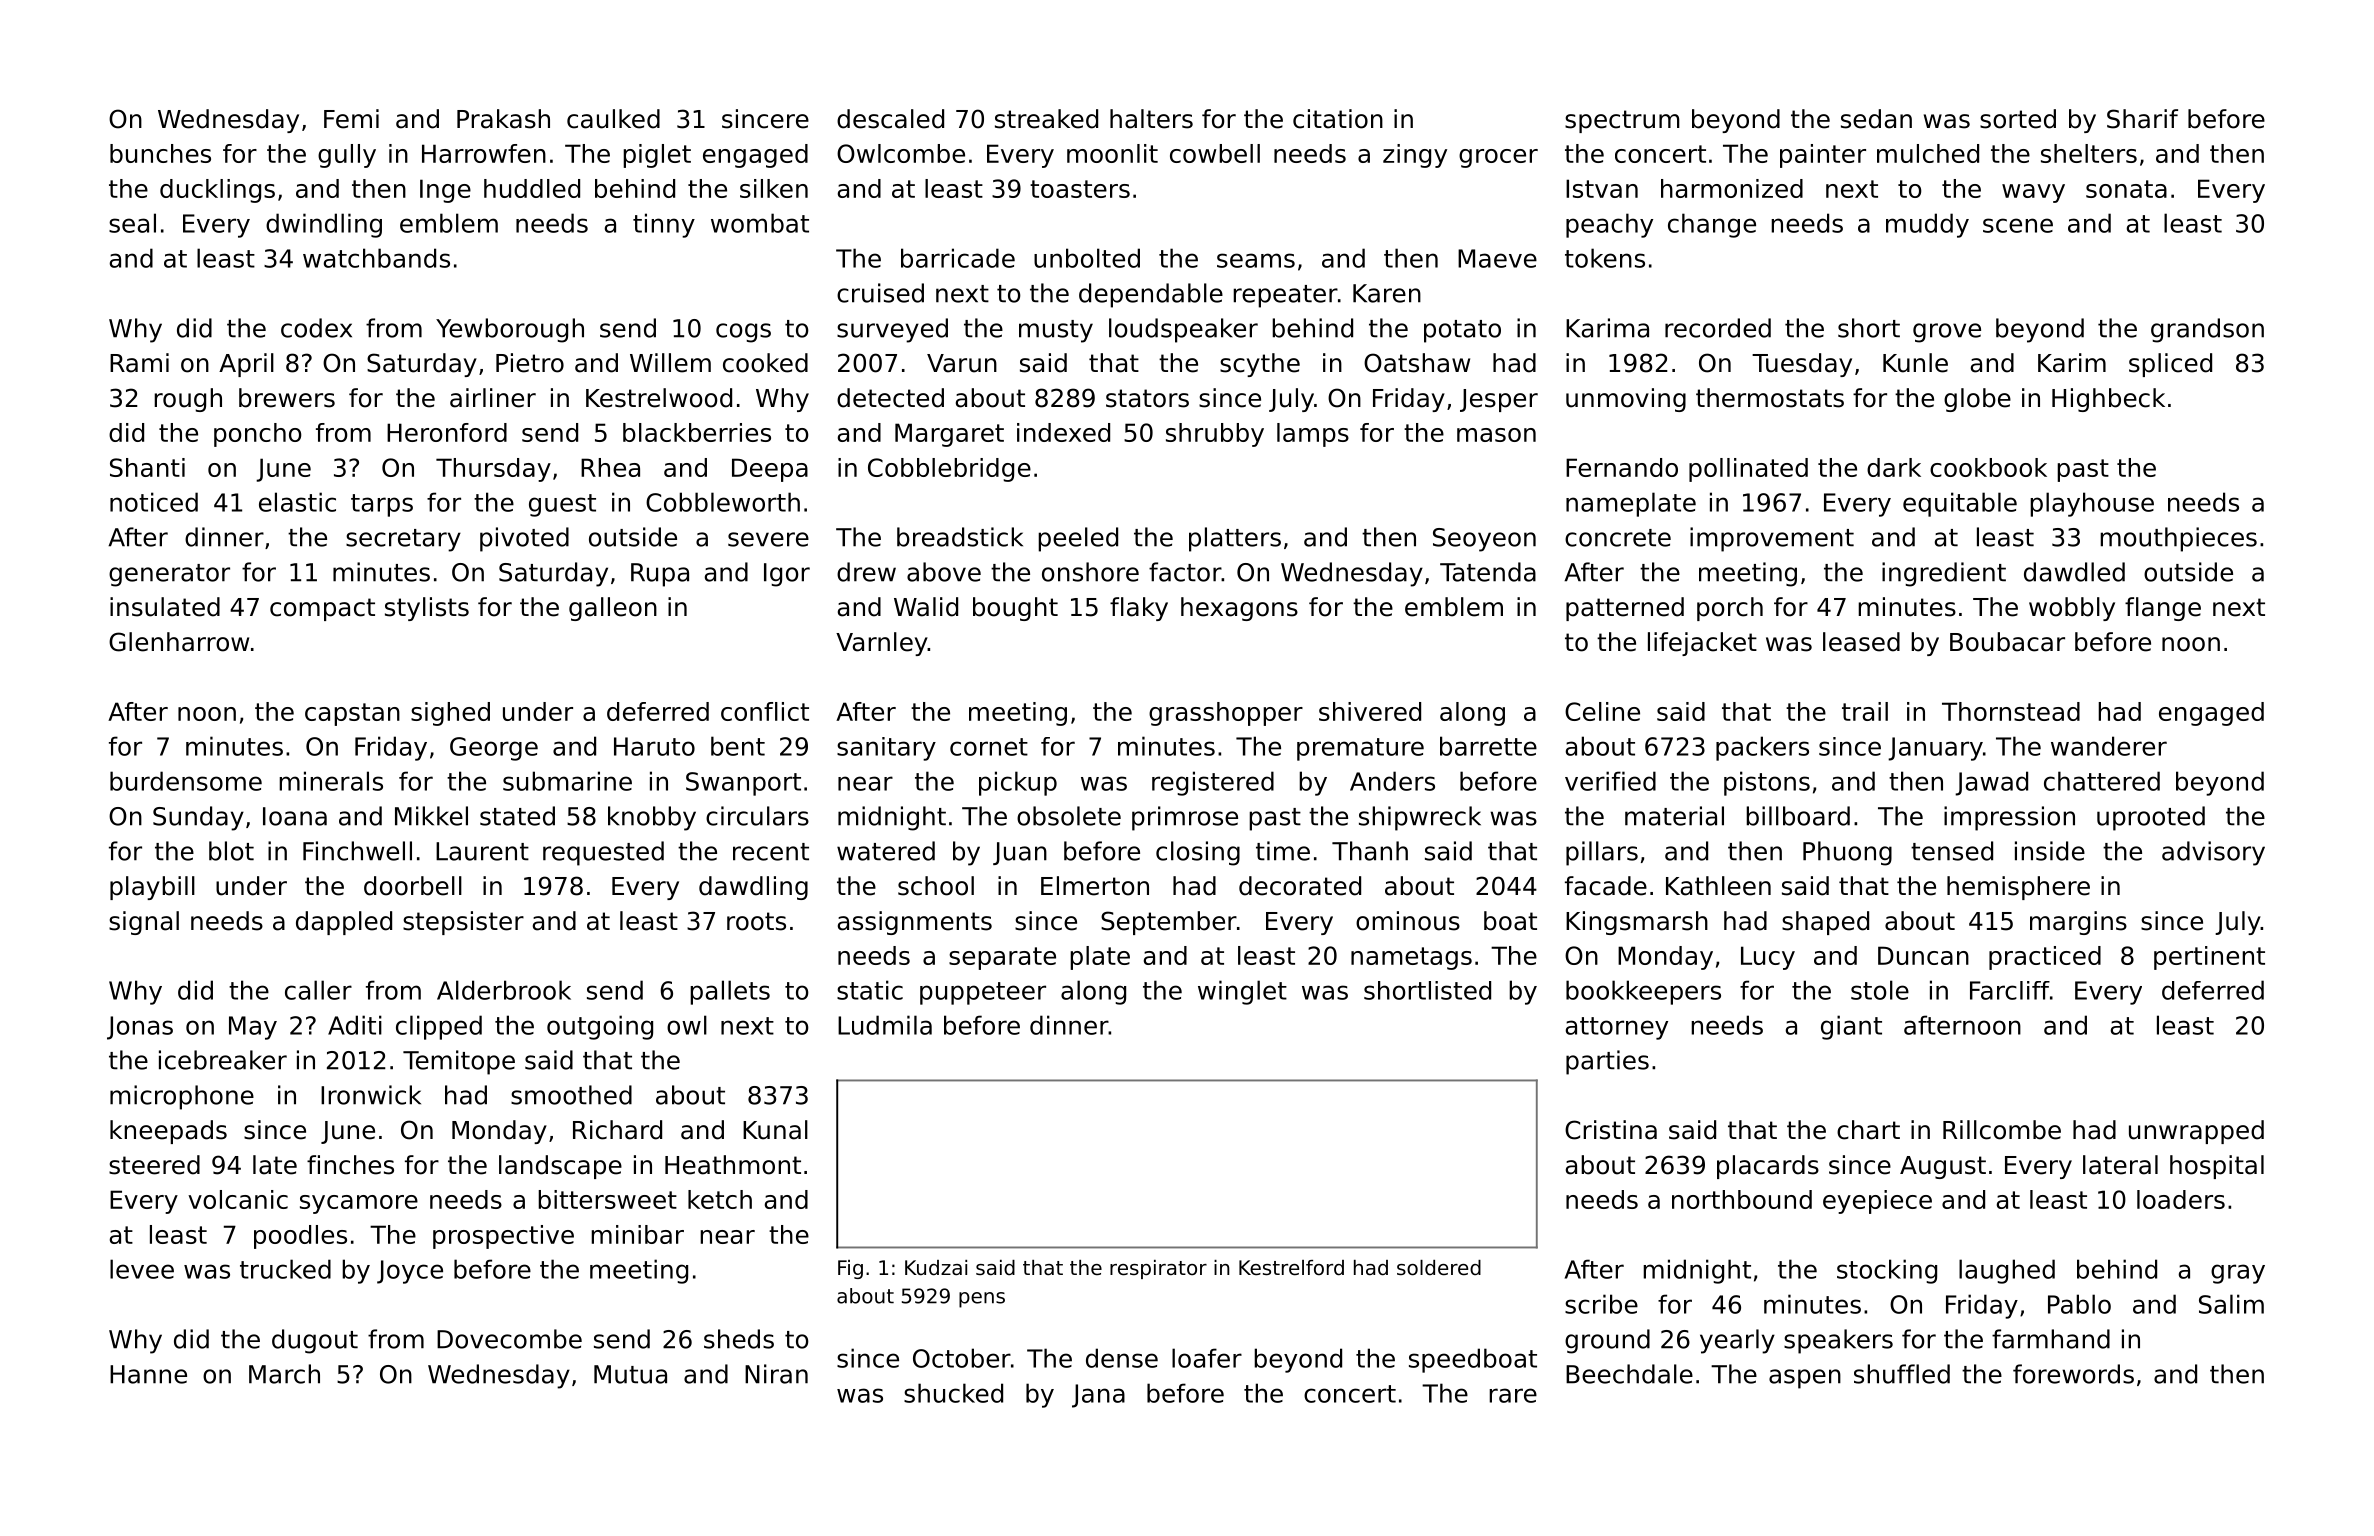  Describe the element at coordinates (1242, 992) in the document. I see `winglet` at that location.
